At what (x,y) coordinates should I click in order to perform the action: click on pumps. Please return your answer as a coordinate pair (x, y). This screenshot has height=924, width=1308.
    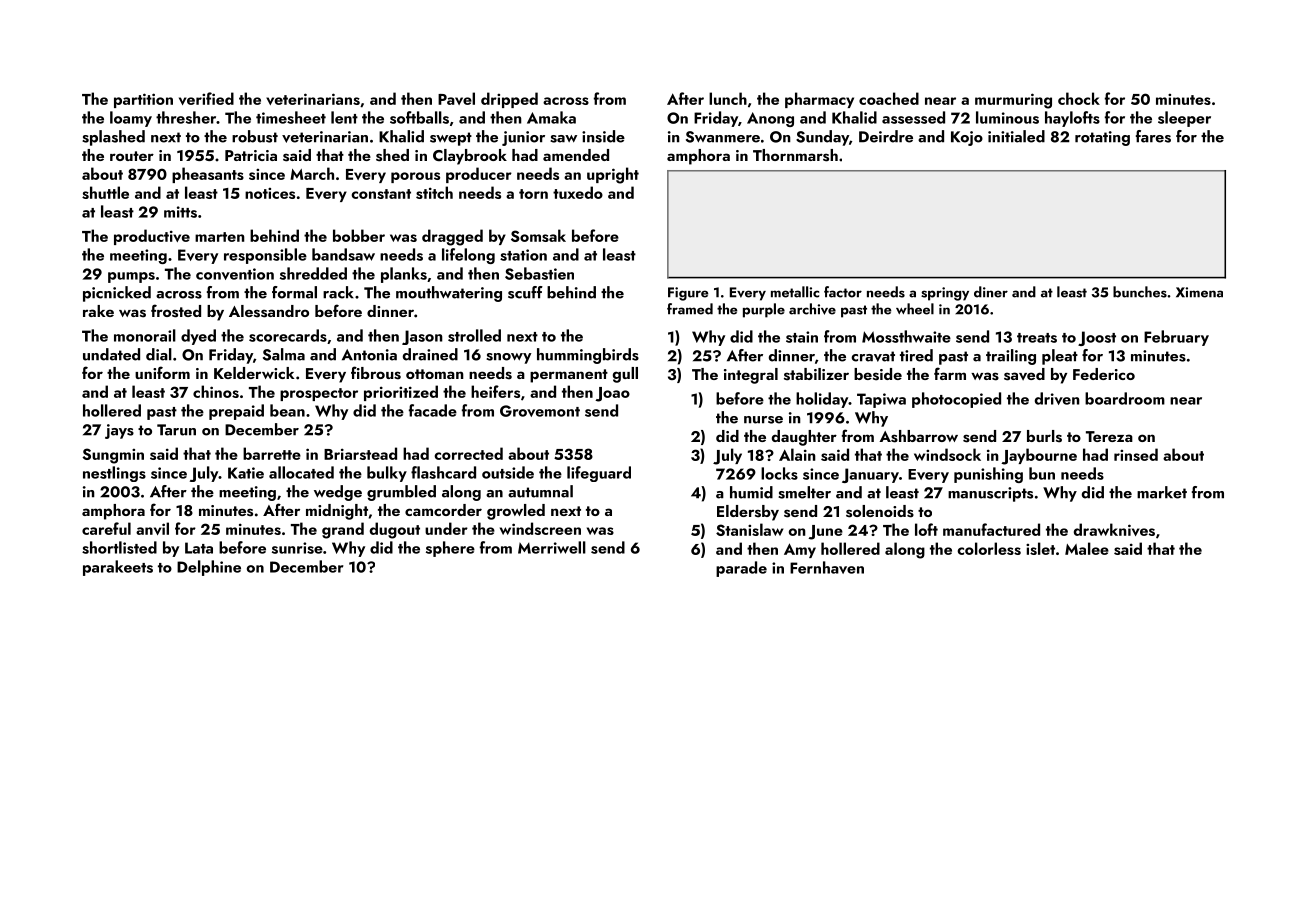
    Looking at the image, I should click on (131, 277).
